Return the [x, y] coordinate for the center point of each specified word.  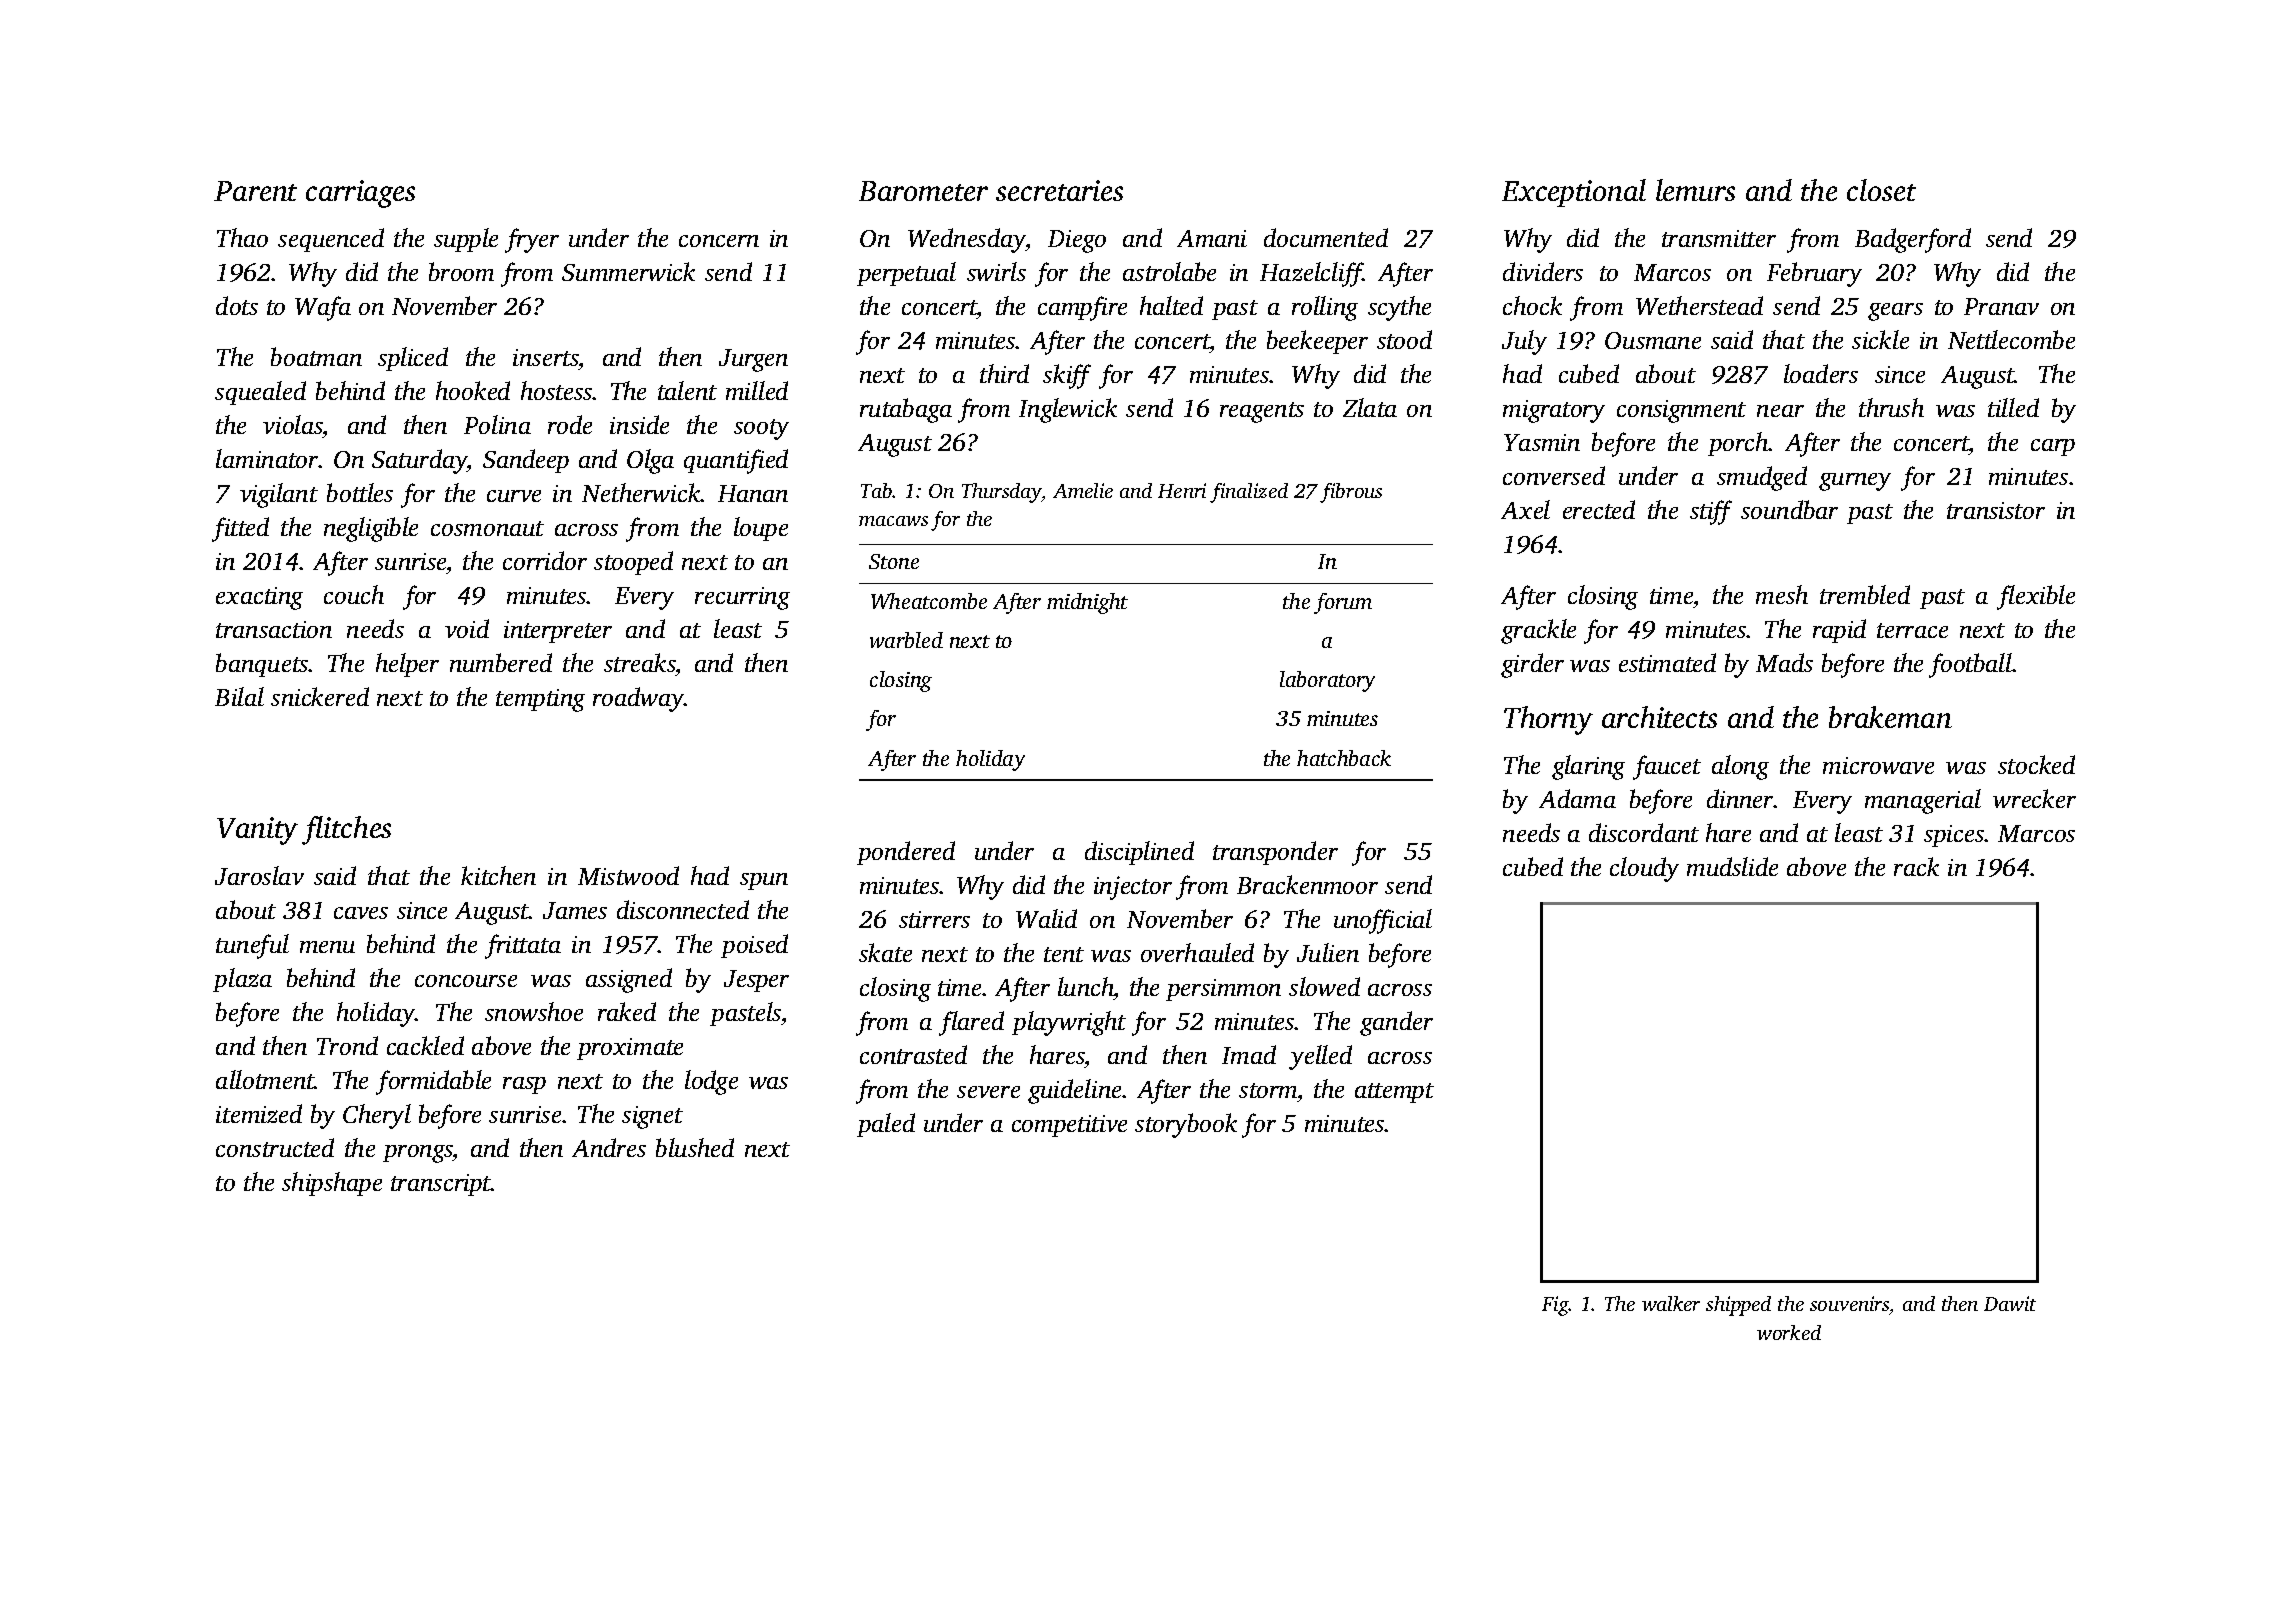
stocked [2036, 764]
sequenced [331, 240]
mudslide [1732, 866]
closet [1881, 190]
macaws [893, 521]
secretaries [1059, 190]
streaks [640, 662]
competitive [1069, 1126]
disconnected [683, 909]
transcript [441, 1185]
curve [514, 496]
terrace [1912, 630]
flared [971, 1023]
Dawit [2010, 1303]
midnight [1087, 603]
